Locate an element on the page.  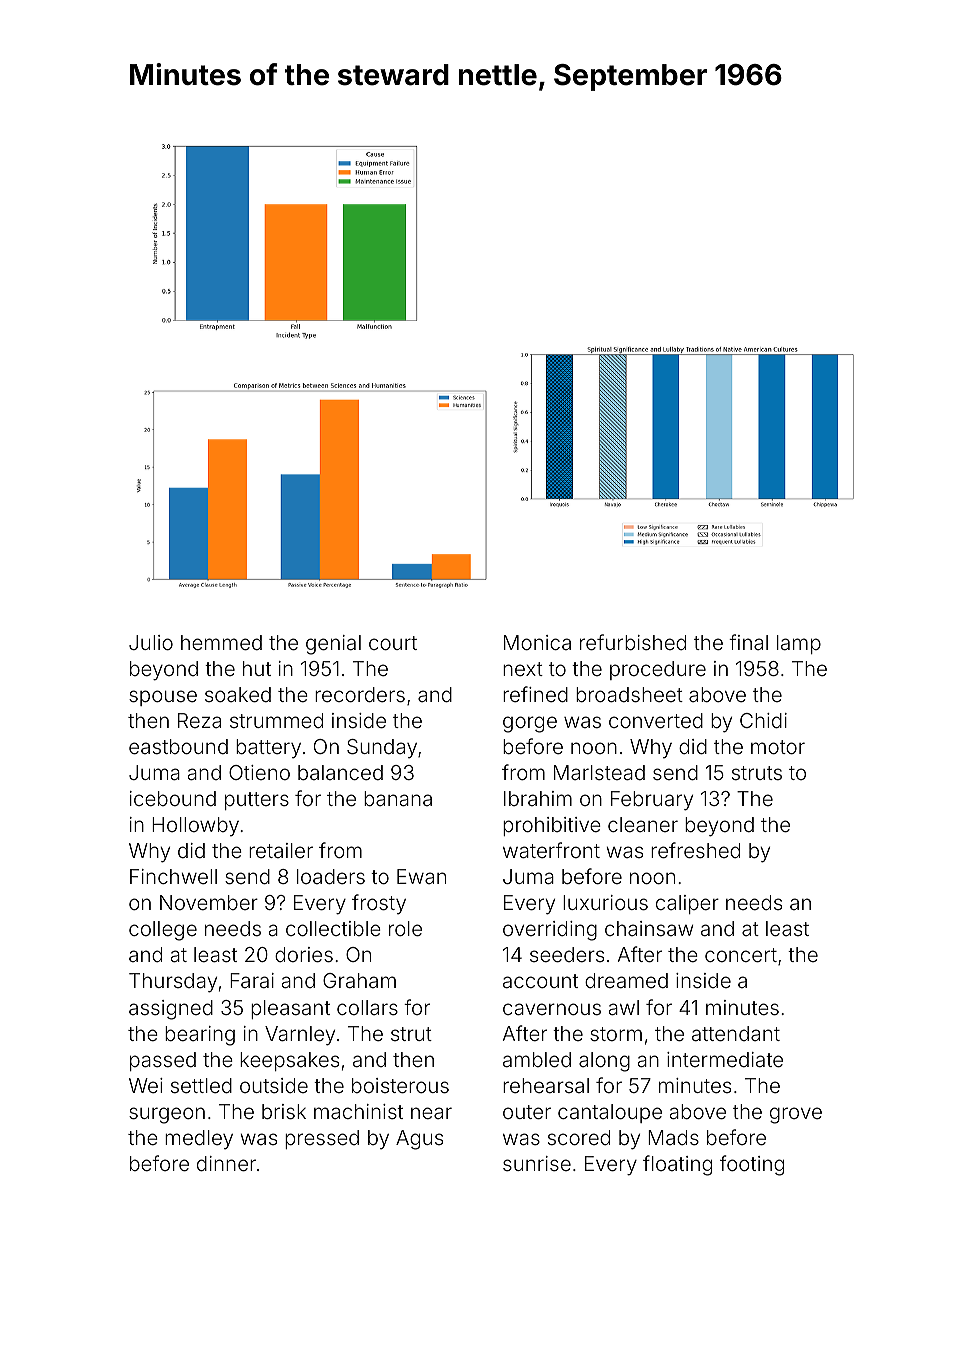
medley is located at coordinates (199, 1140).
